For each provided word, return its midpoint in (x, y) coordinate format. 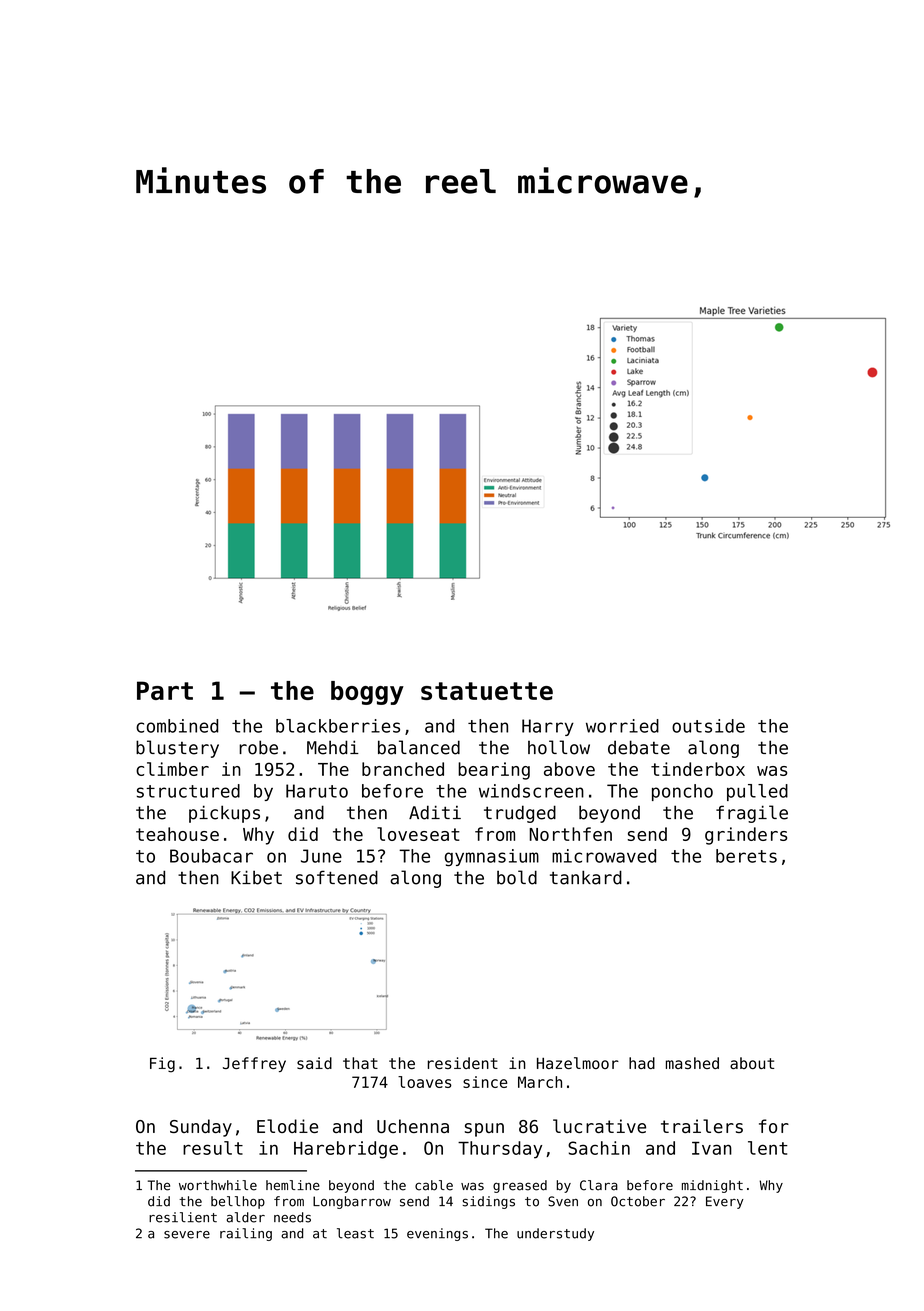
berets (746, 856)
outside (708, 726)
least (355, 1233)
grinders (746, 836)
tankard (586, 877)
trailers (702, 1126)
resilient (183, 1217)
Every (725, 1202)
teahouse (177, 834)
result (213, 1148)
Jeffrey (254, 1064)
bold (517, 877)
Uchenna (413, 1126)
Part (165, 690)
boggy (367, 693)
